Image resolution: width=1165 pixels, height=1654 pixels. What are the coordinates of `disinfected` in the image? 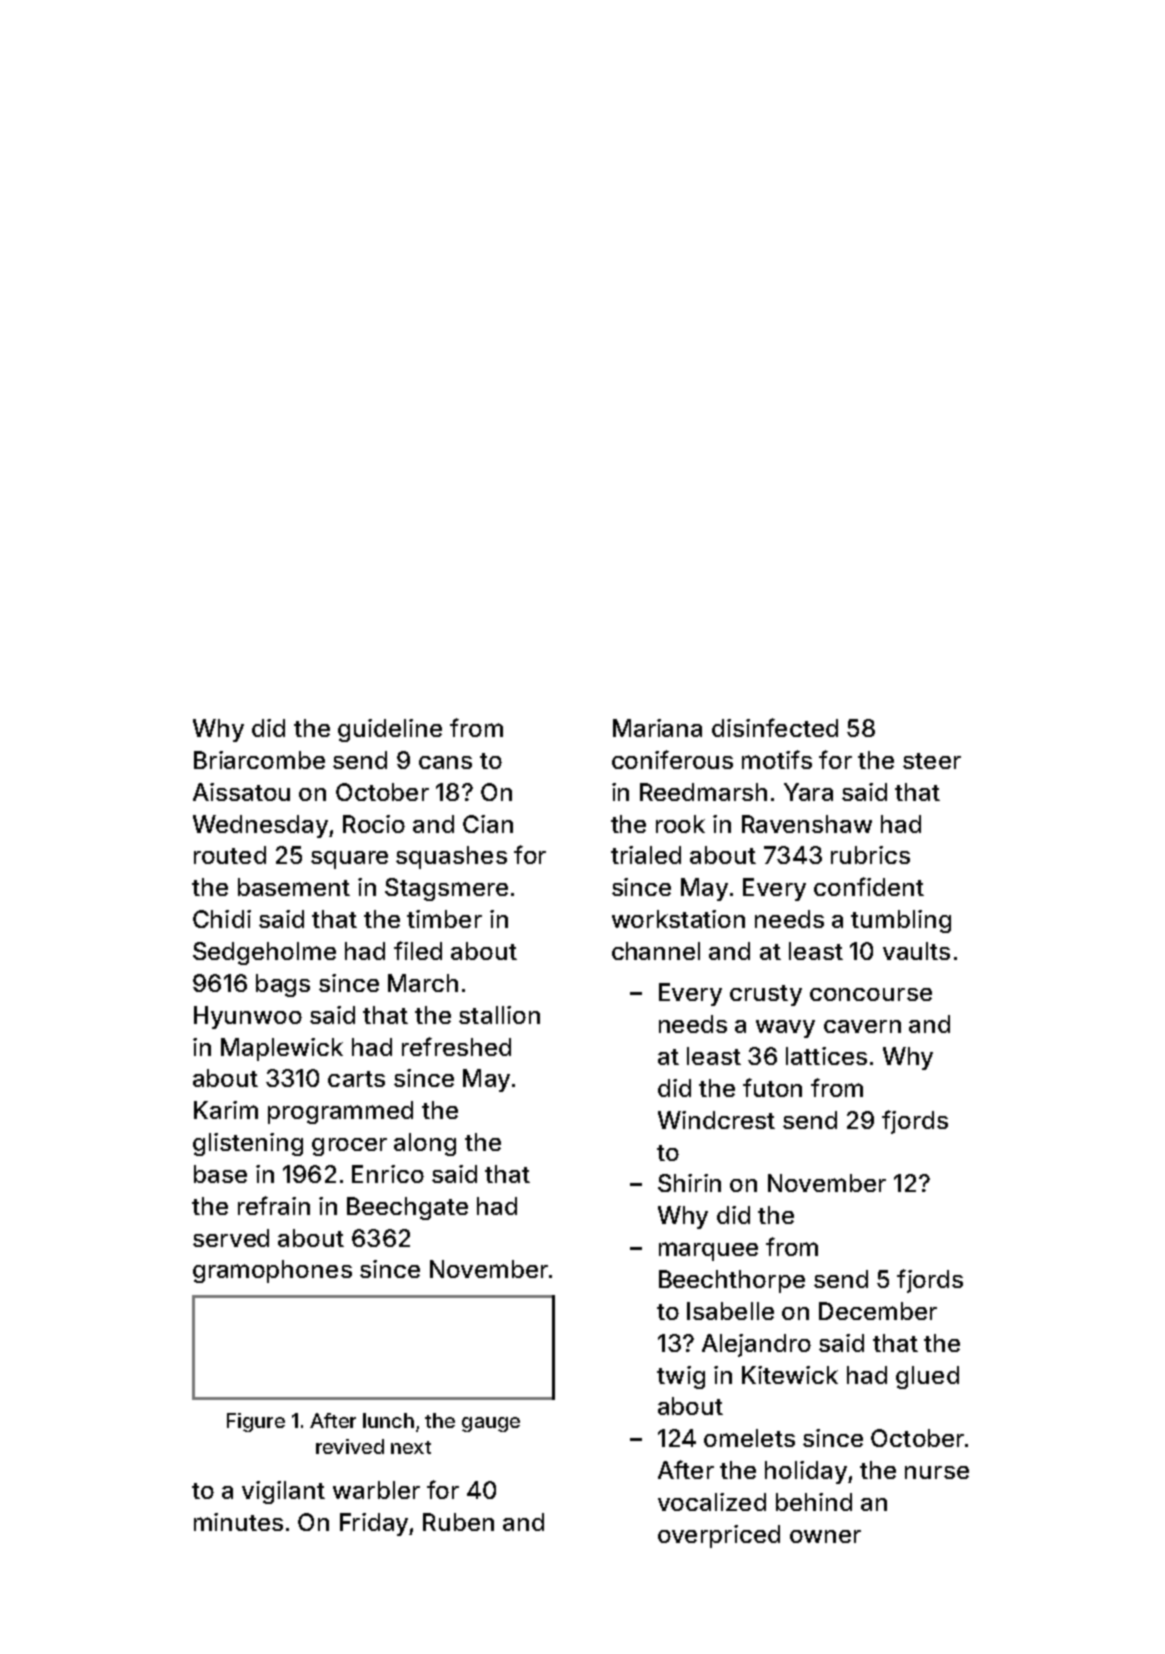 It's located at (775, 727).
